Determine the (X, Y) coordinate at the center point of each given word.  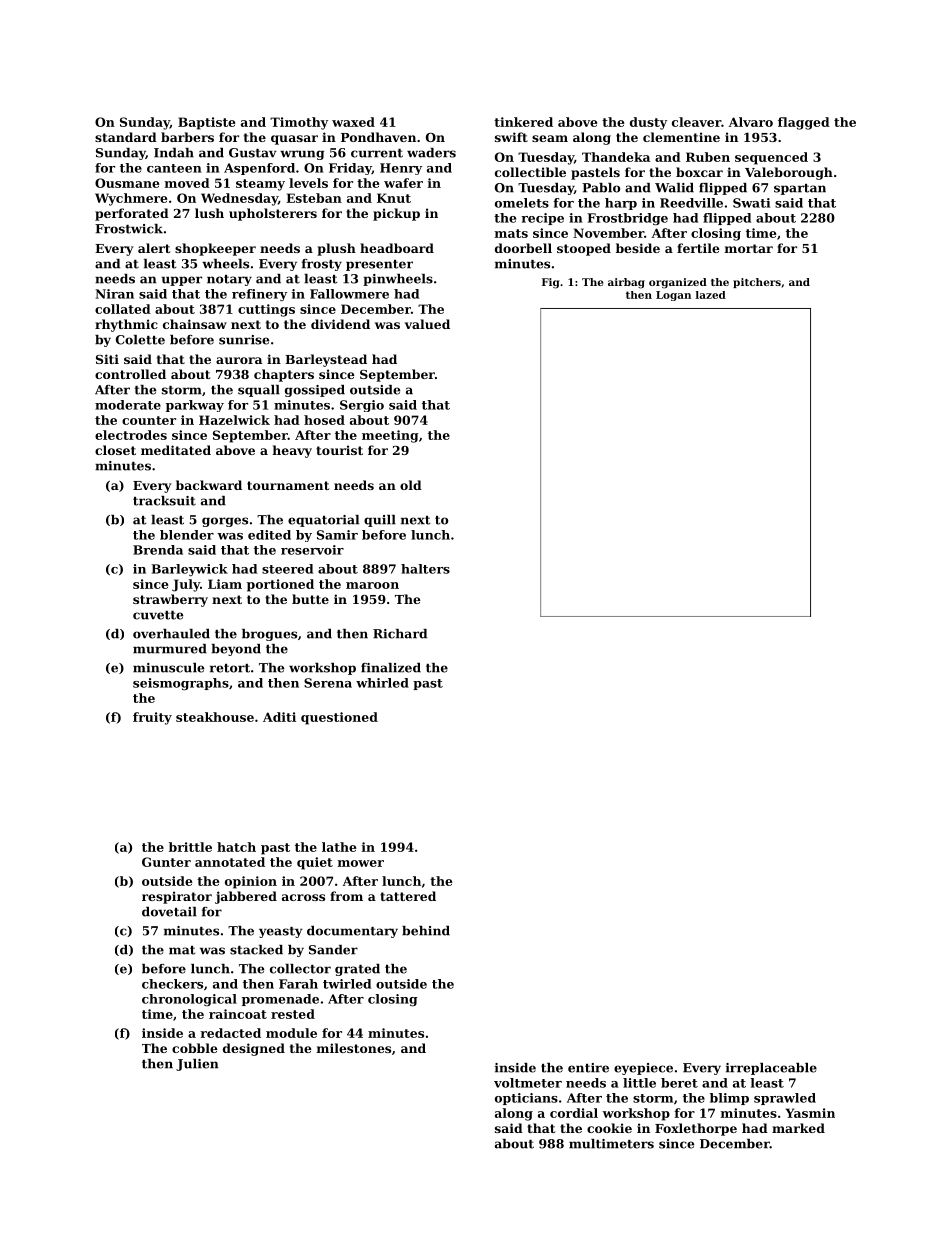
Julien (197, 1065)
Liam (225, 584)
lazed (711, 295)
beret (679, 1083)
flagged (804, 123)
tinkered (523, 122)
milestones (354, 1048)
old (411, 485)
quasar (294, 140)
